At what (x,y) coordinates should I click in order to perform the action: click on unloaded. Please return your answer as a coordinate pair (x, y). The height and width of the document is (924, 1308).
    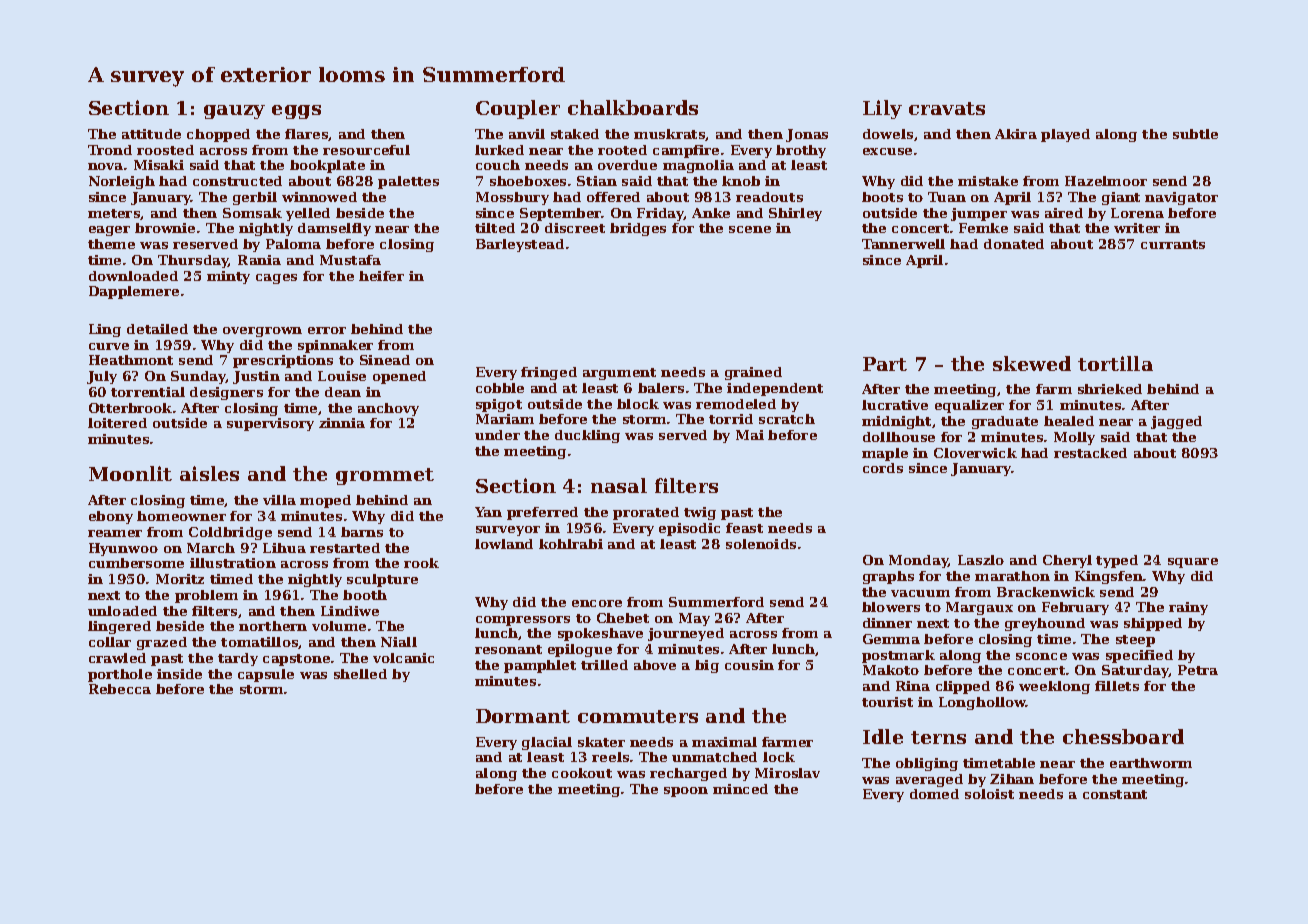
    Looking at the image, I should click on (122, 611).
